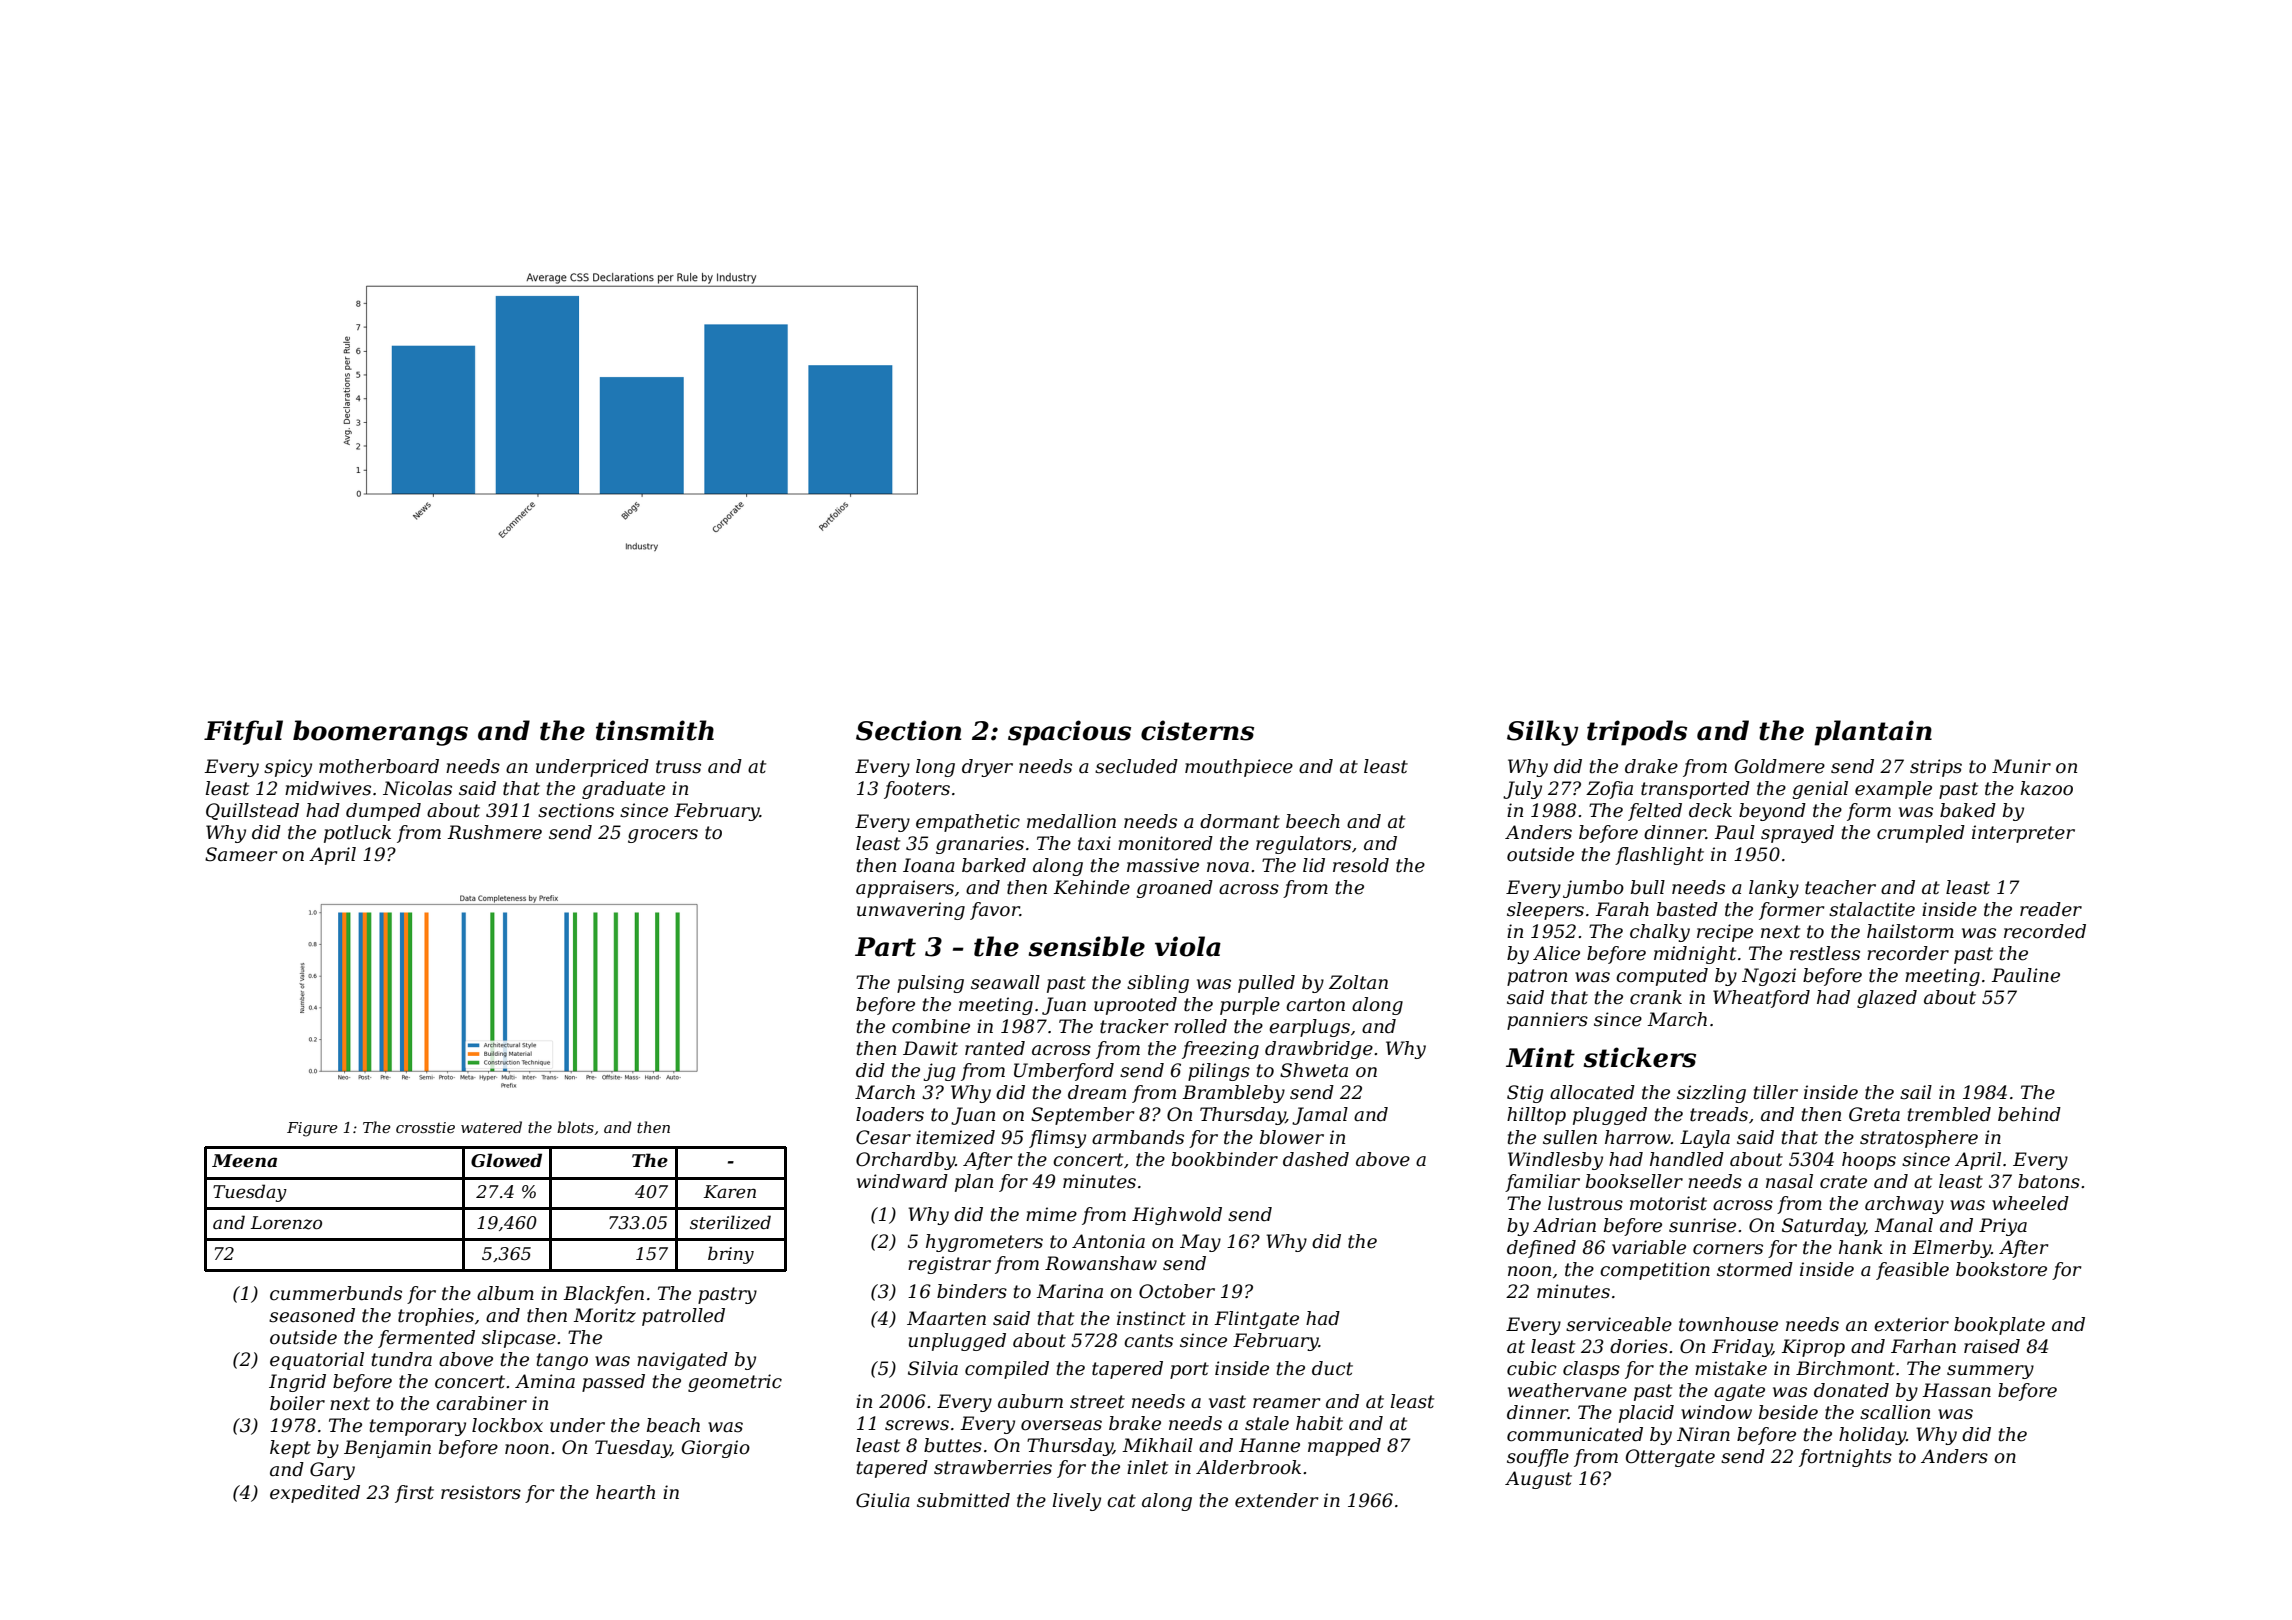 The image size is (2292, 1620). Describe the element at coordinates (2030, 1203) in the screenshot. I see `wheeled` at that location.
